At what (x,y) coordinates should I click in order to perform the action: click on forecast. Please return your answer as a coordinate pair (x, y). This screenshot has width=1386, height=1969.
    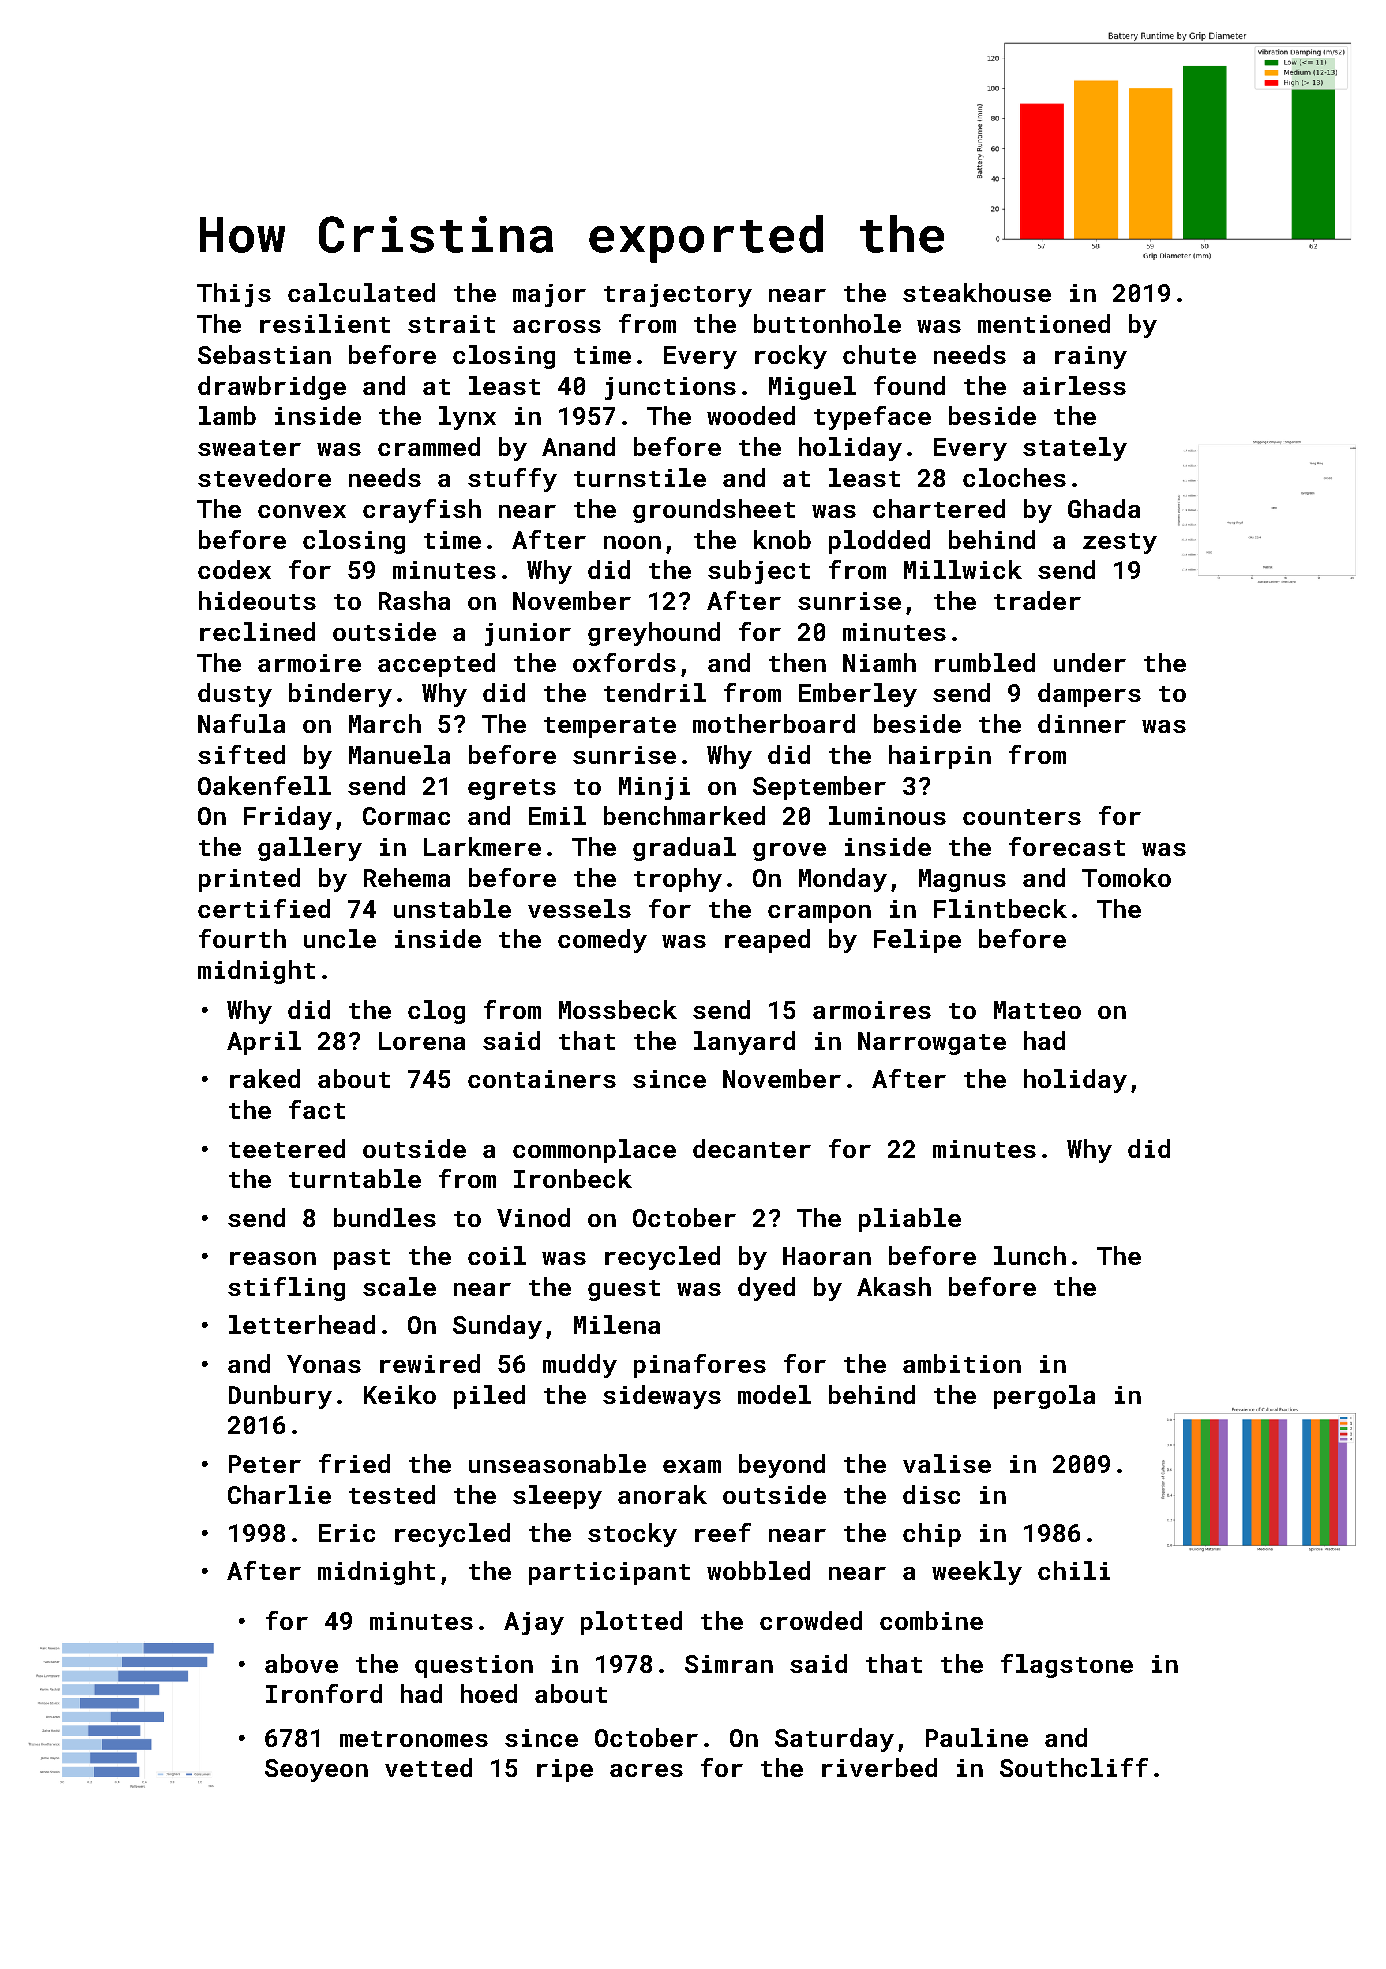
    Looking at the image, I should click on (1067, 846).
